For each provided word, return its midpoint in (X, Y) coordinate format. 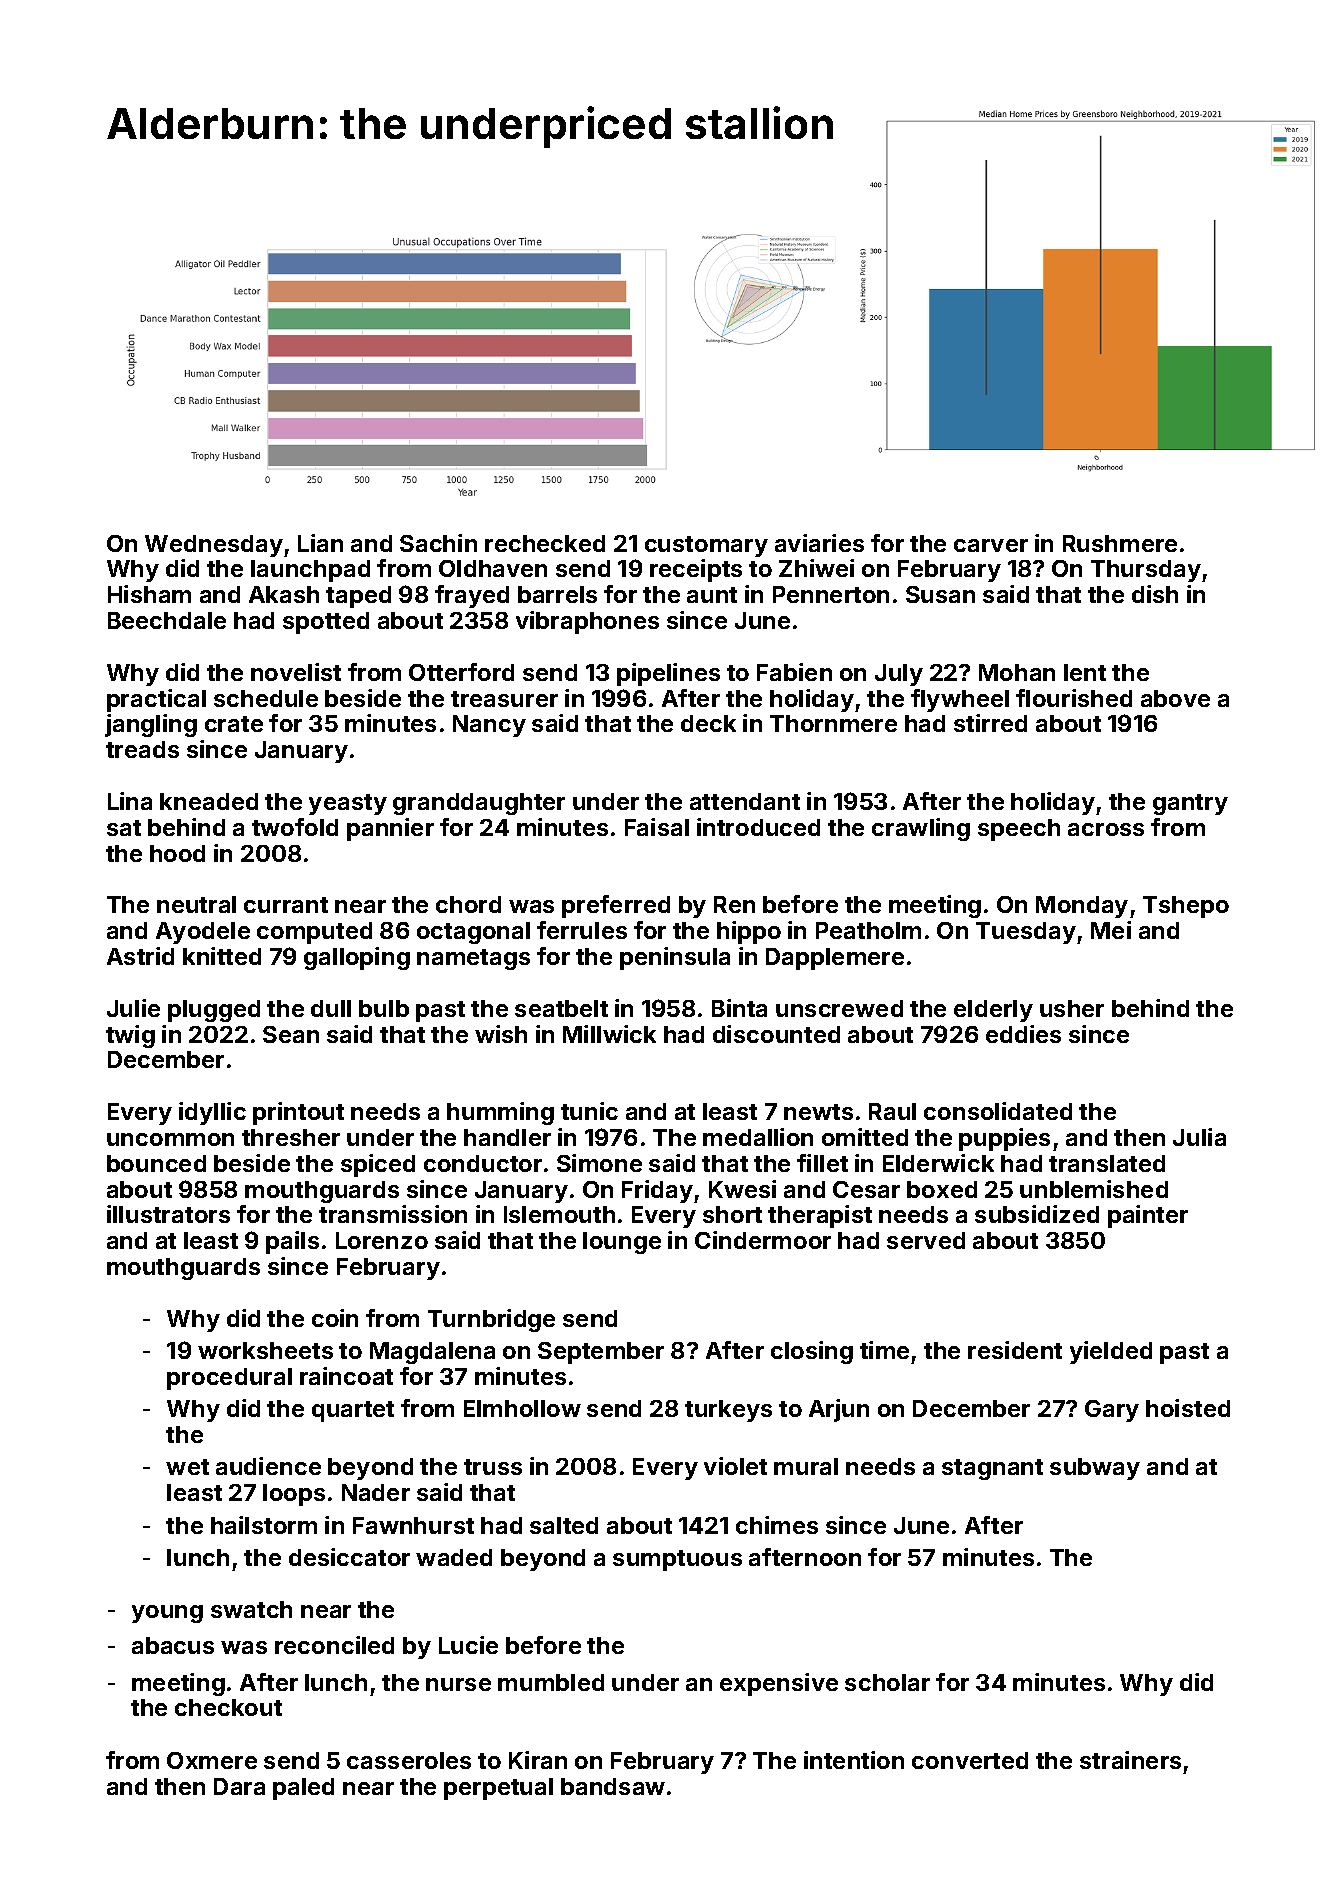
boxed (942, 1189)
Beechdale (167, 620)
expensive (779, 1684)
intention (854, 1760)
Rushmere (1120, 543)
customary (706, 546)
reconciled (334, 1645)
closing (812, 1352)
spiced (378, 1165)
